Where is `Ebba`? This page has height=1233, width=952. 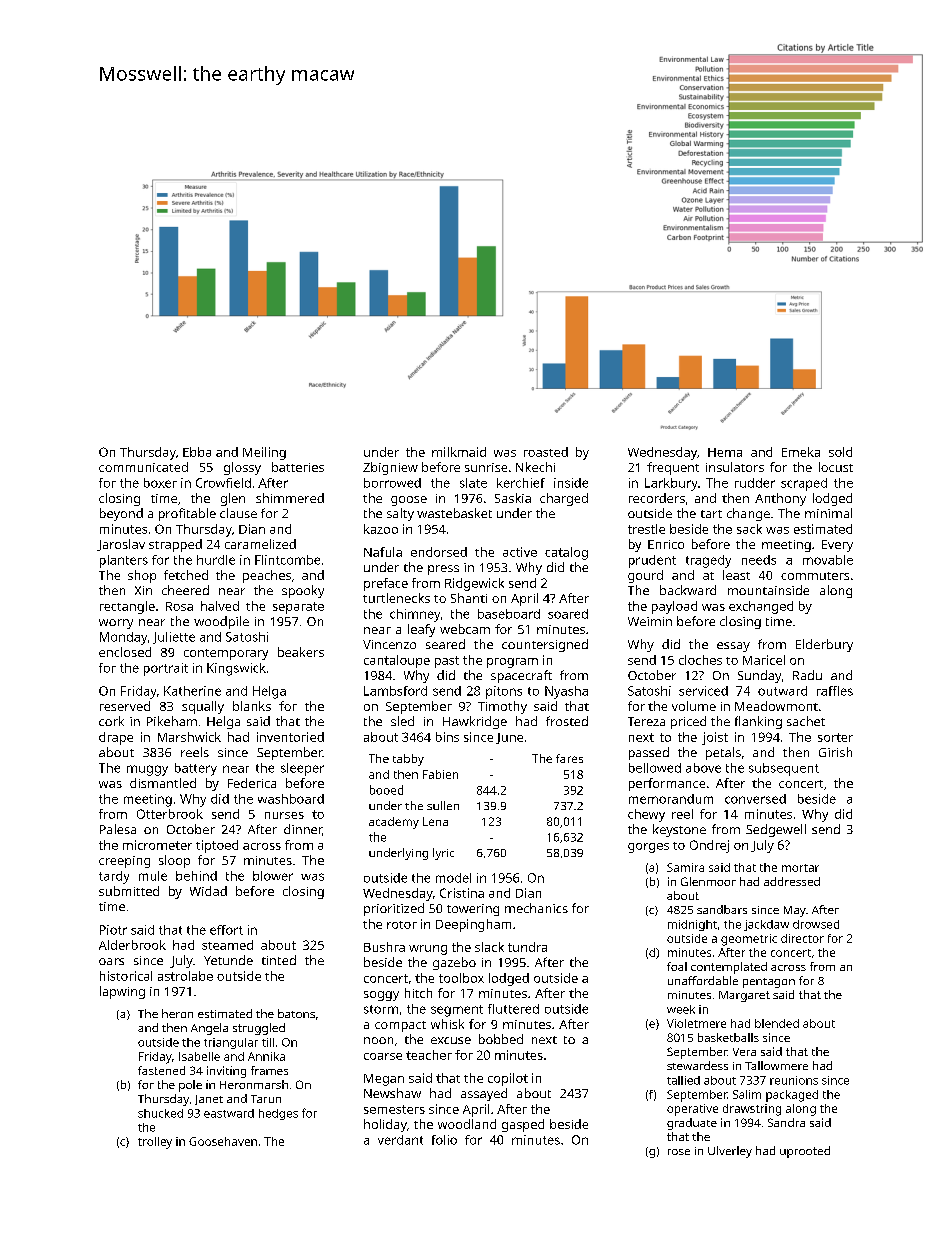 Ebba is located at coordinates (197, 452).
